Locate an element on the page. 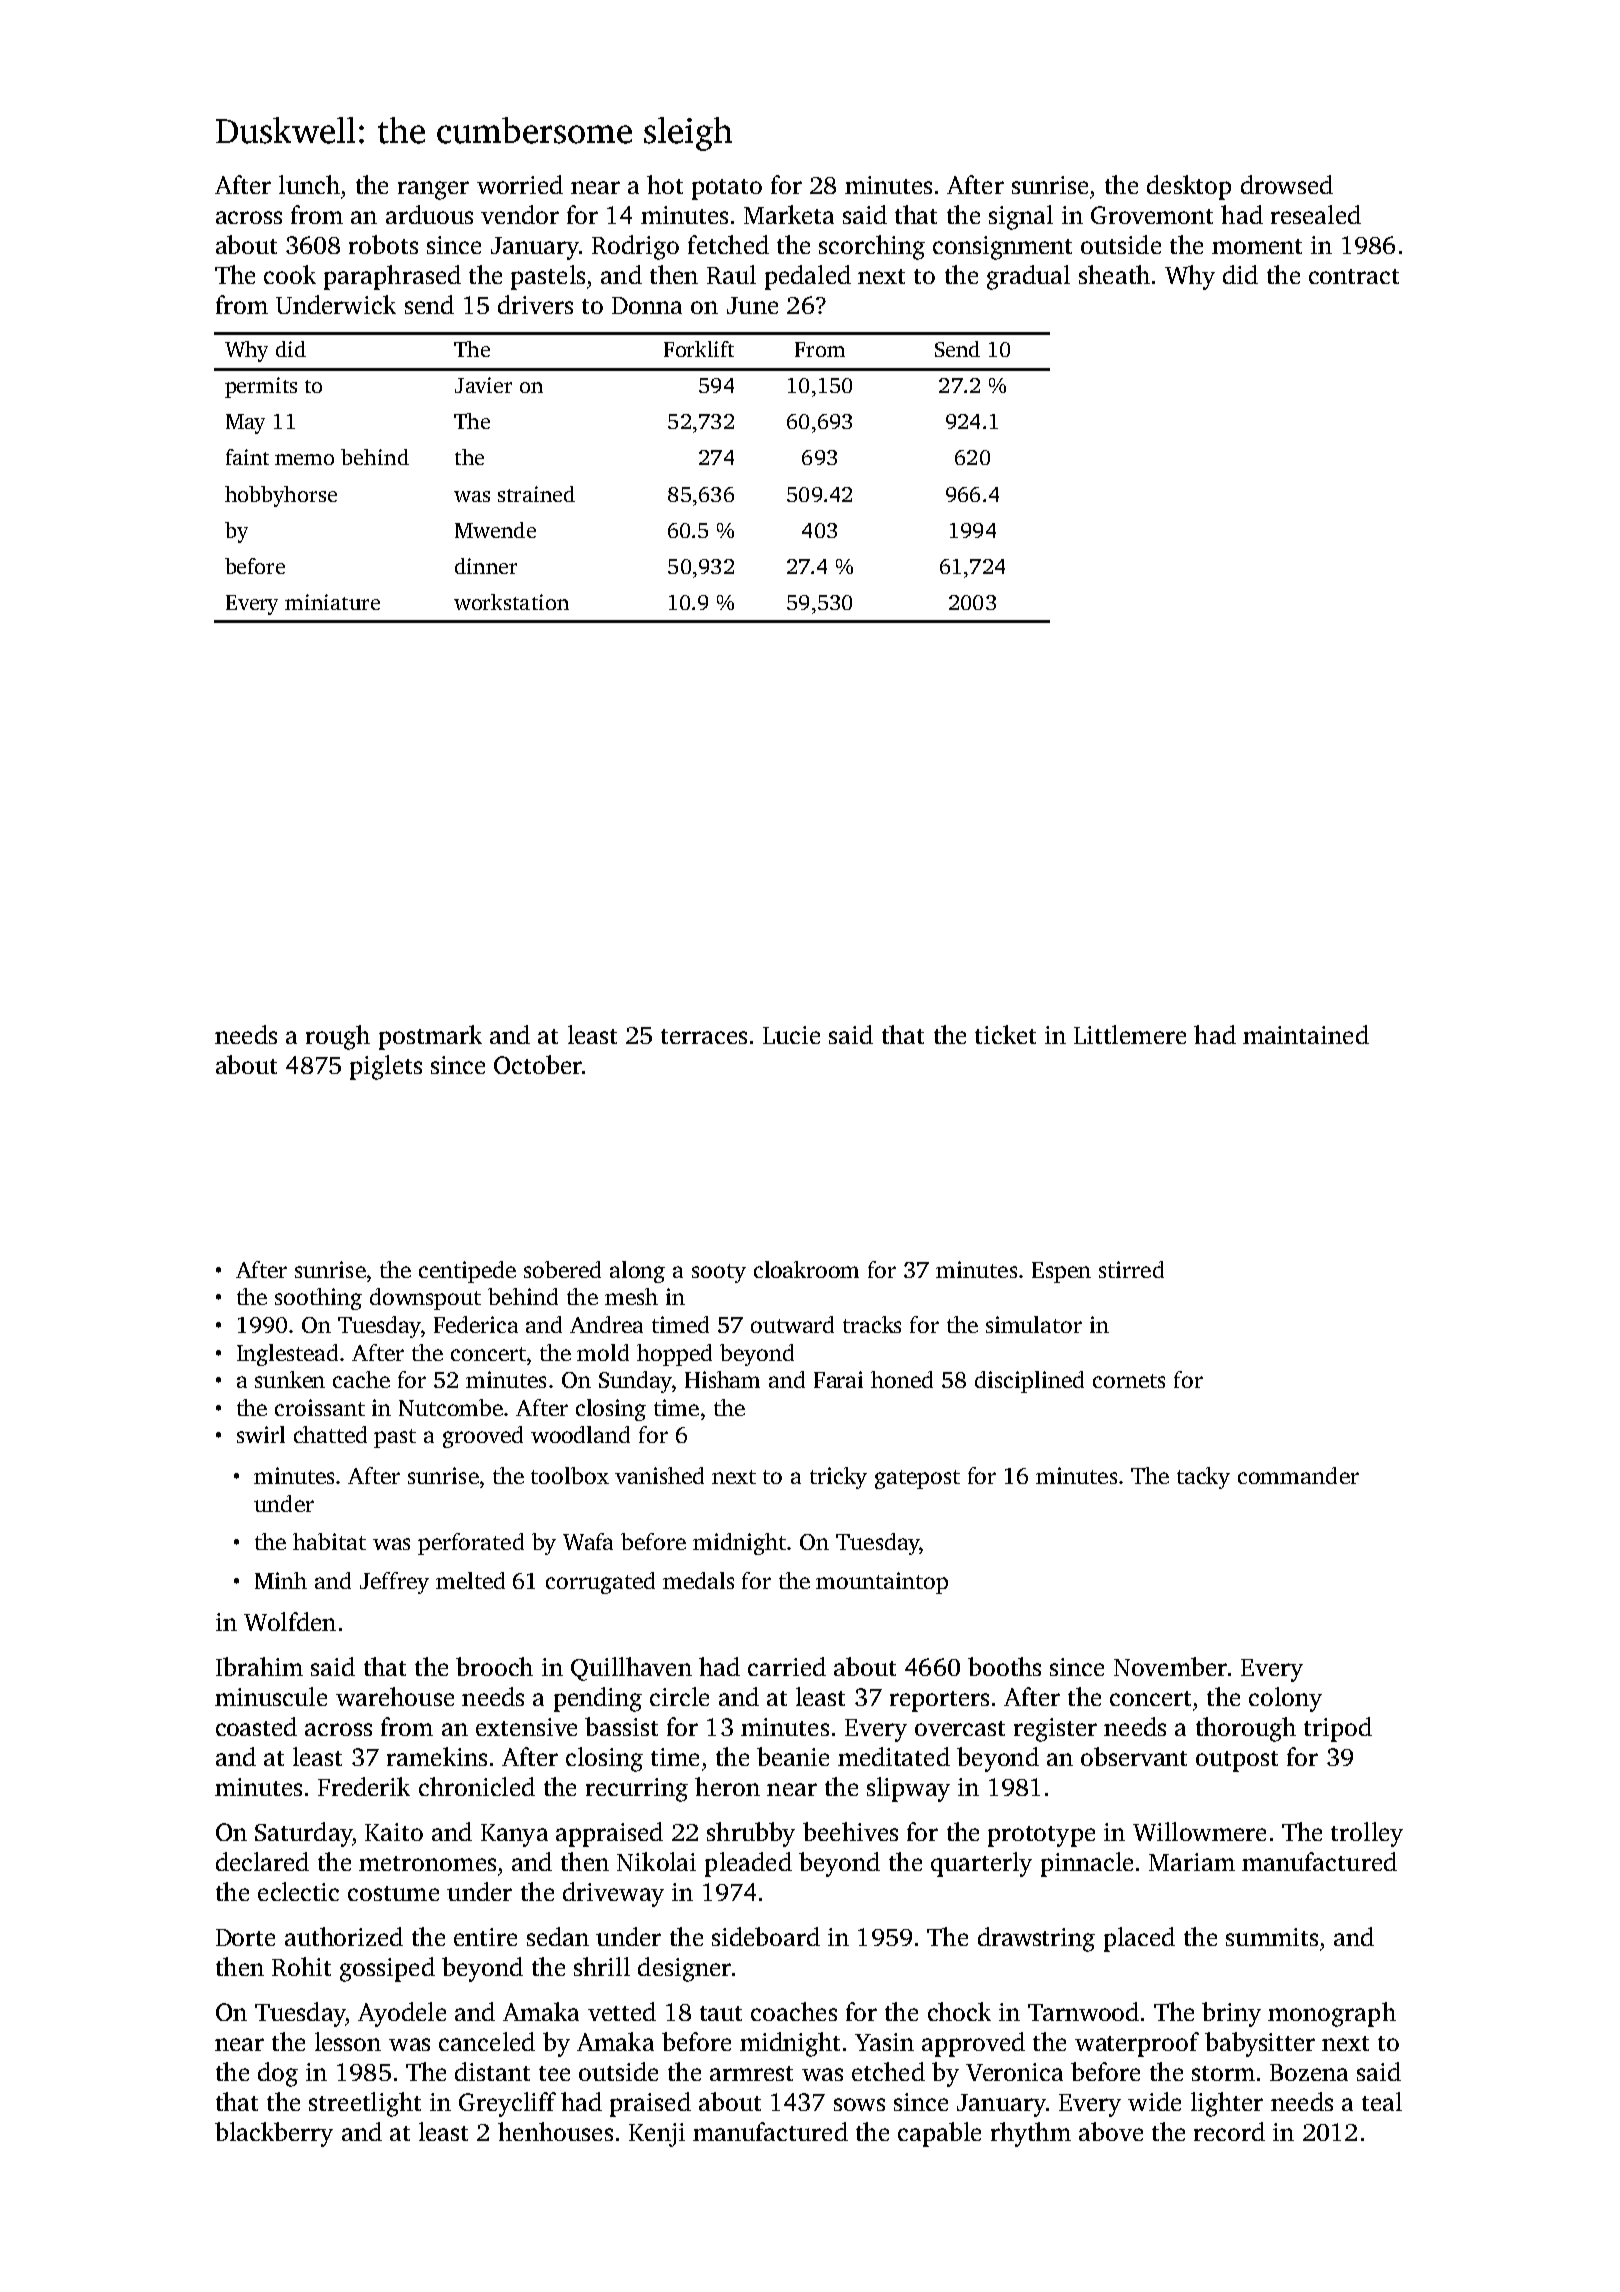 The height and width of the document is (2292, 1620). Grovemont is located at coordinates (1152, 215).
